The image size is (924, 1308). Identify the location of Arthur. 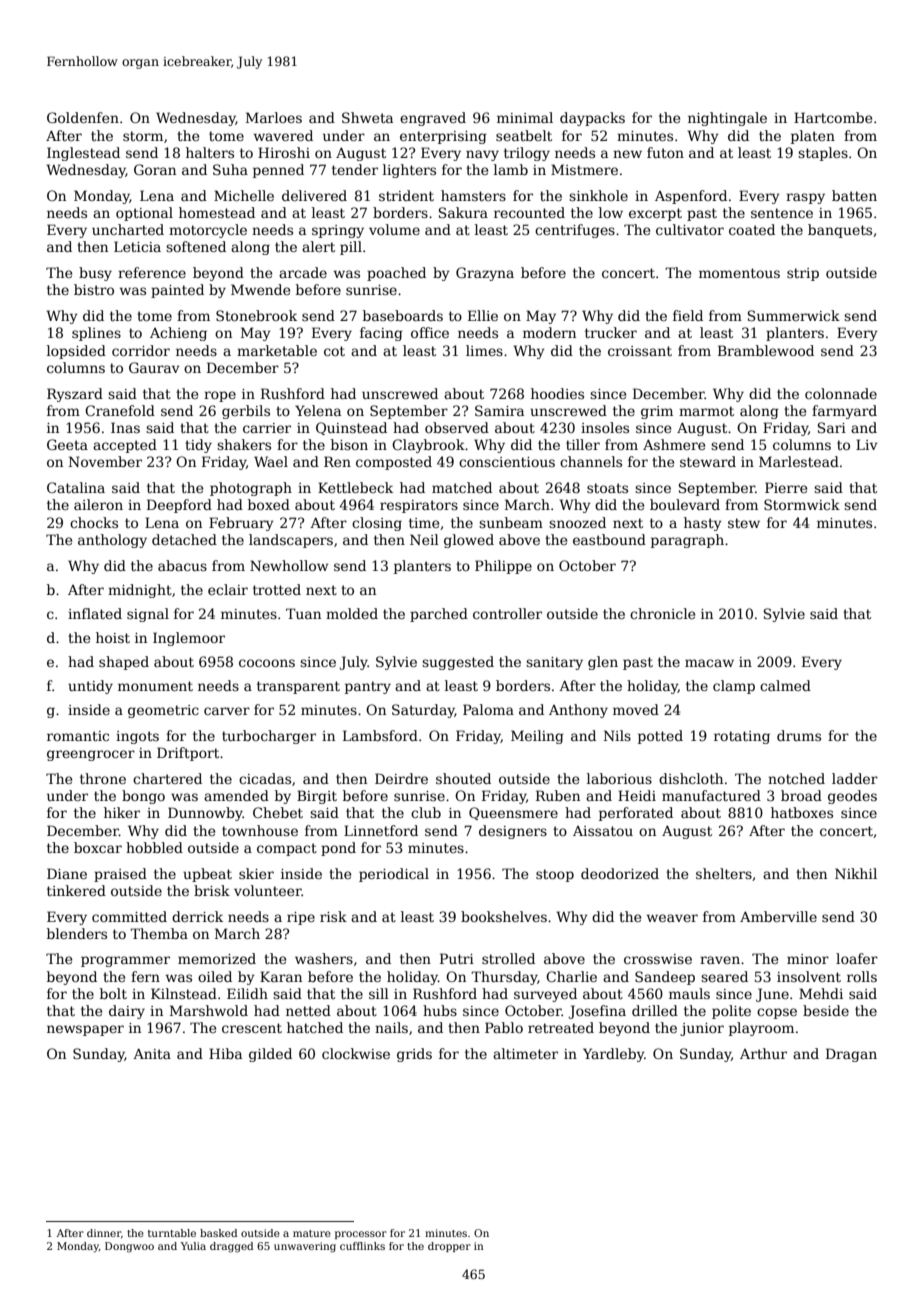
(763, 1053).
